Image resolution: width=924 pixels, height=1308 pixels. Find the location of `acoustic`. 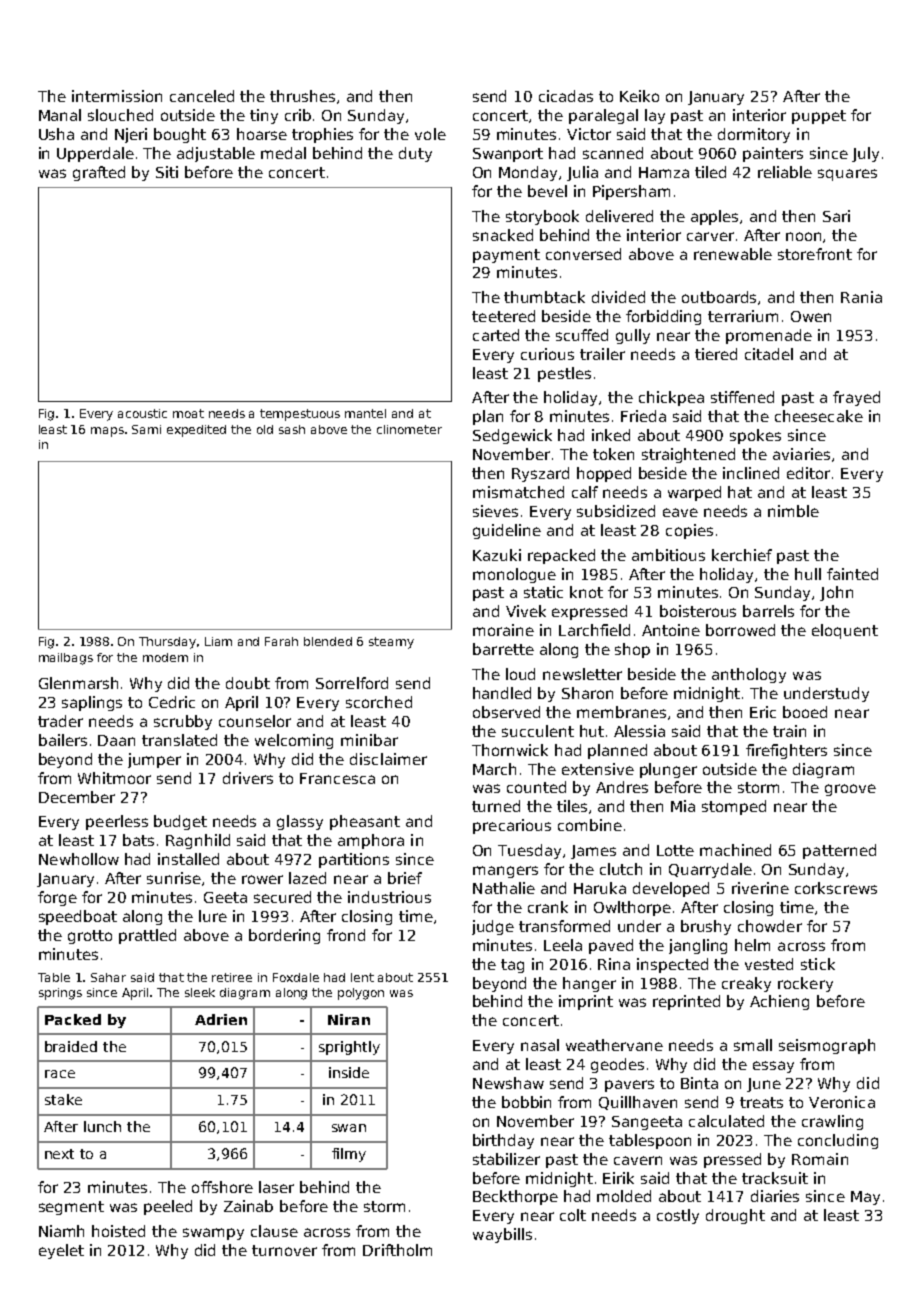

acoustic is located at coordinates (142, 413).
